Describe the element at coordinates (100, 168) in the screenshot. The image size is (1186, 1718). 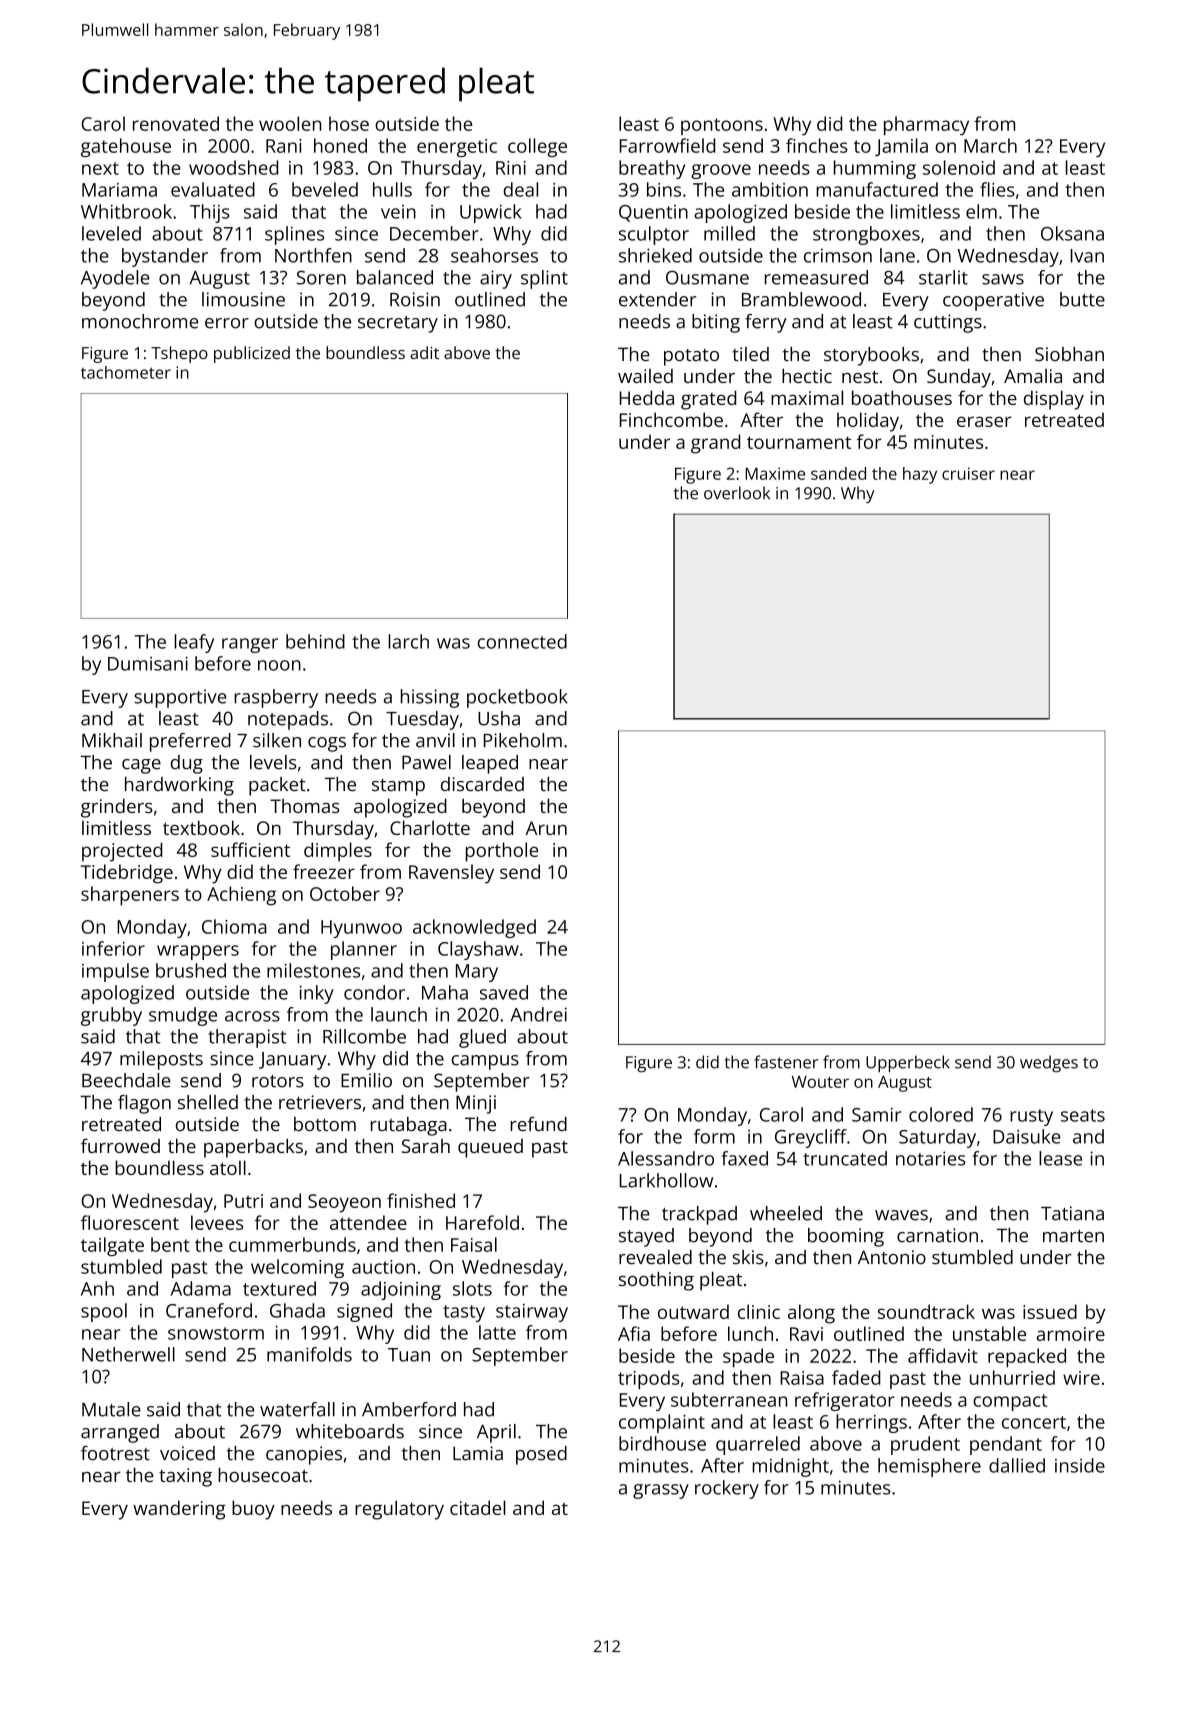
I see `next` at that location.
